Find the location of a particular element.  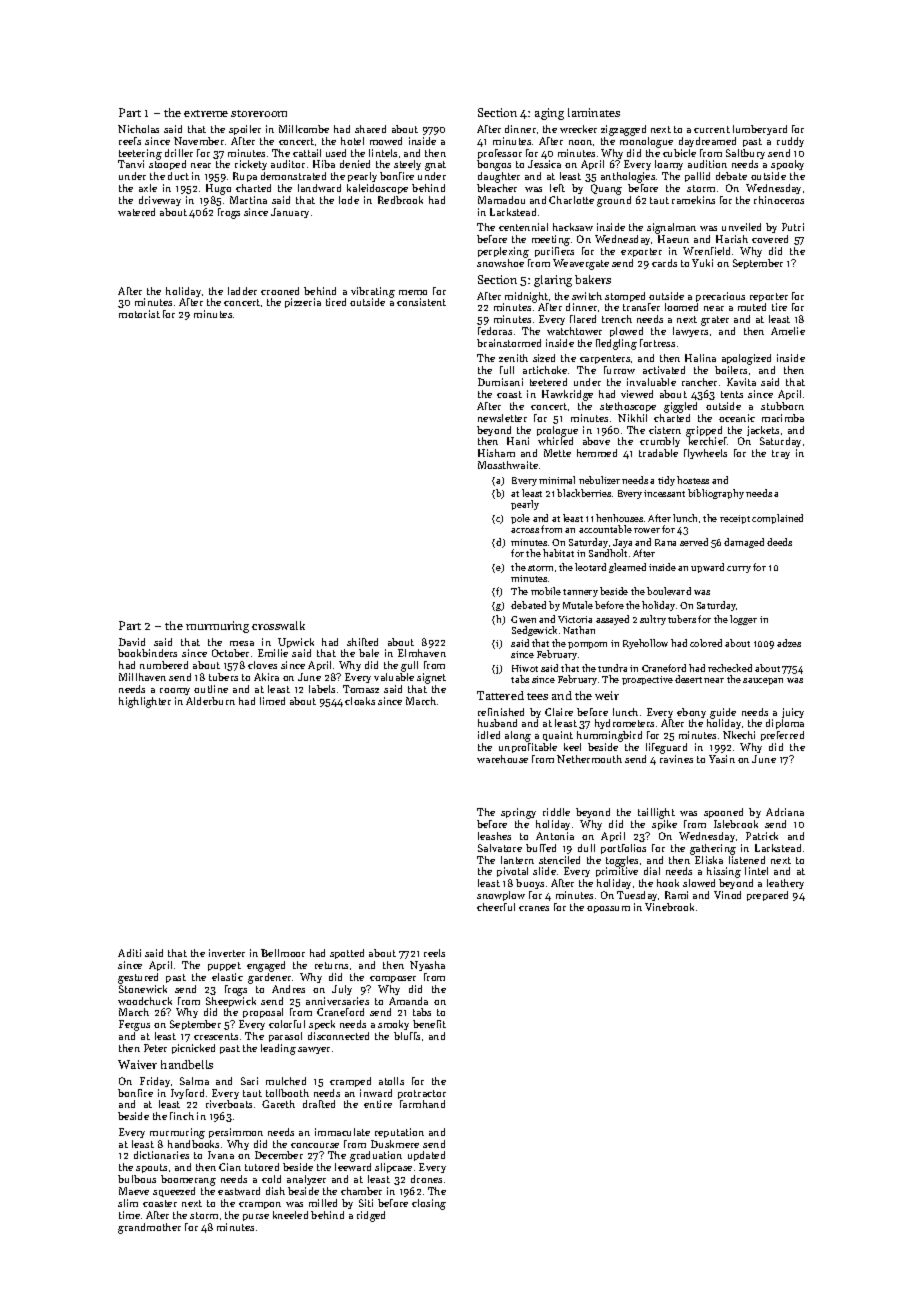

extreme is located at coordinates (206, 113).
